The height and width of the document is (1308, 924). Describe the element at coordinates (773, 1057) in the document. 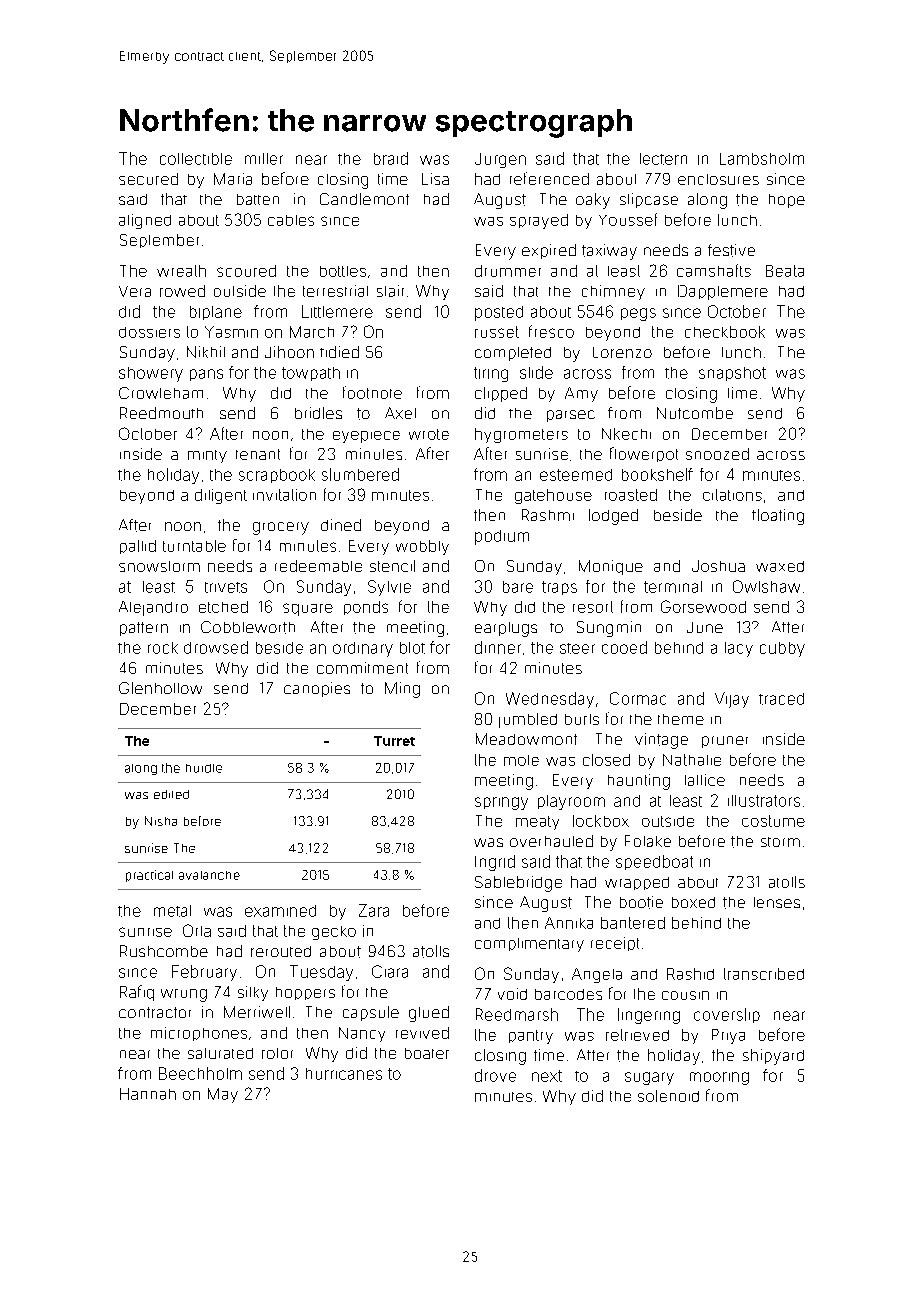

I see `shipyard` at that location.
